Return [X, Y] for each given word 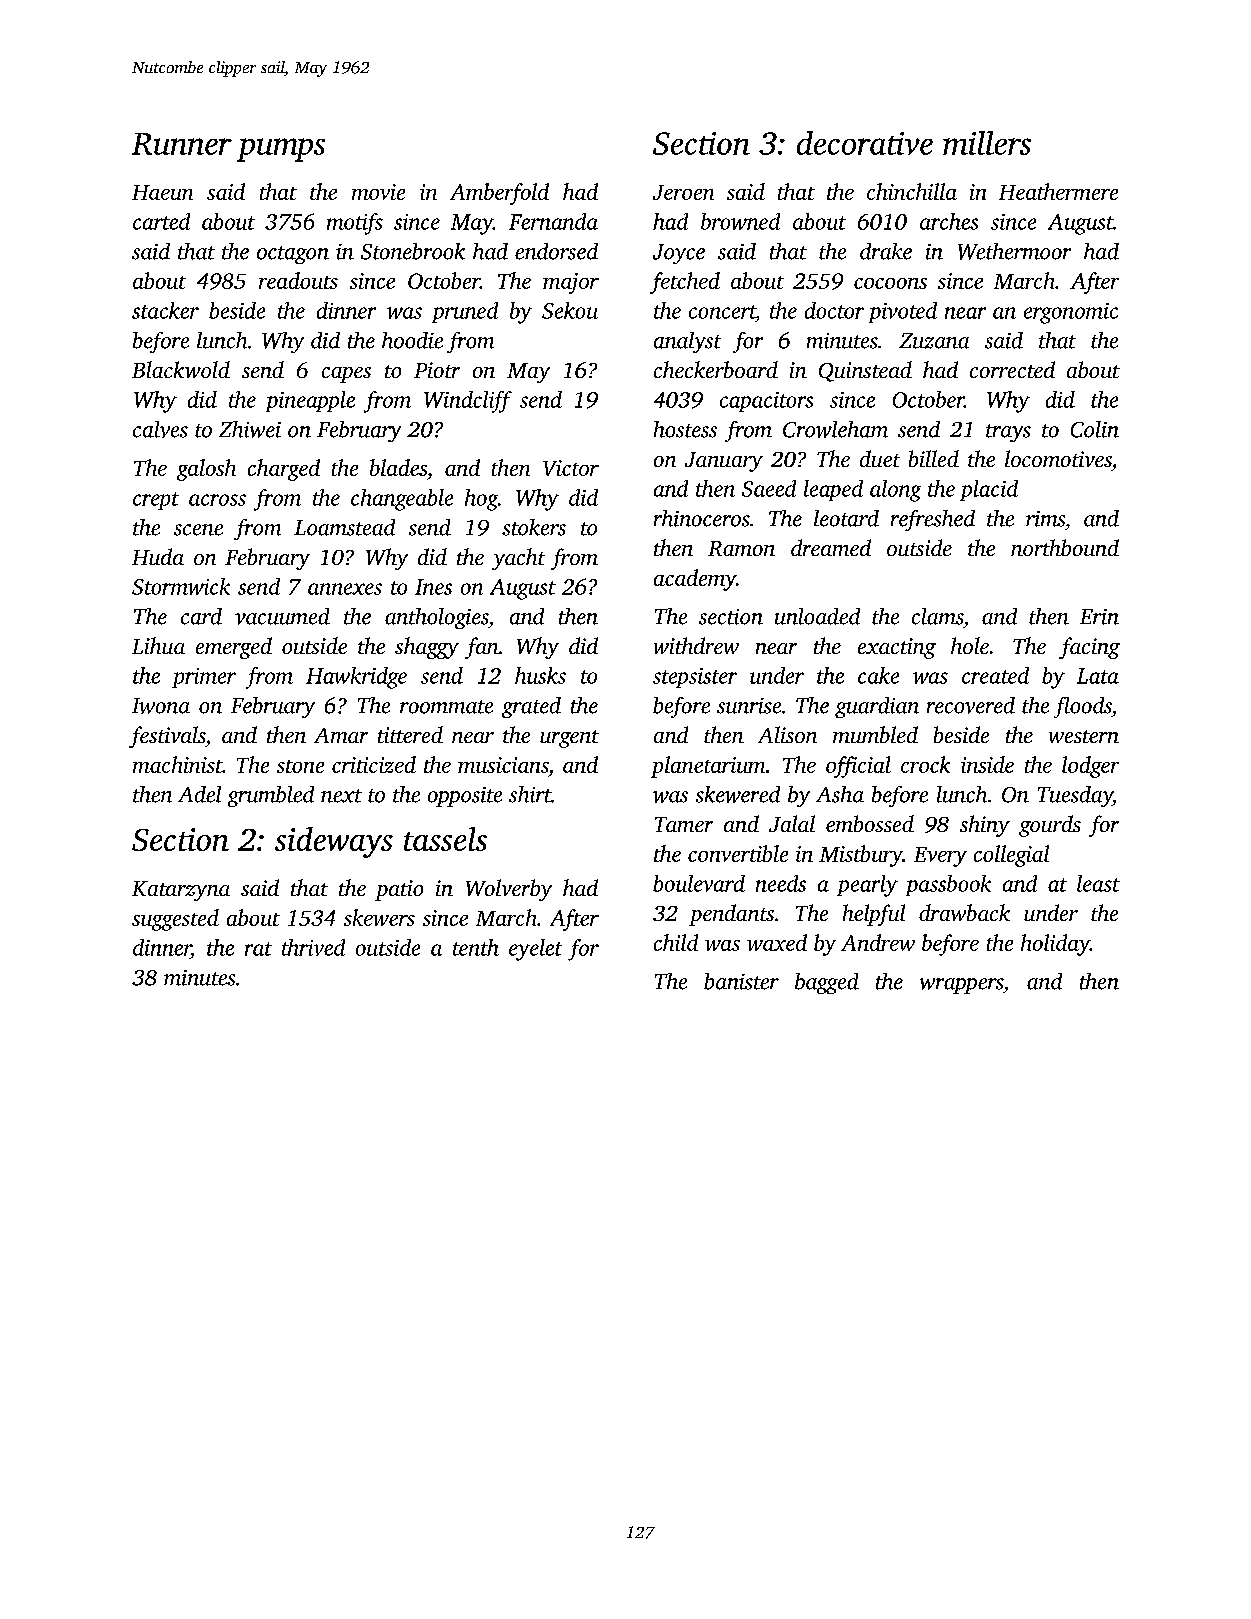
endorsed [556, 251]
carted [161, 221]
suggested [175, 920]
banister [741, 981]
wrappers [961, 986]
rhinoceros [702, 518]
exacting [897, 648]
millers [987, 143]
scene [198, 530]
